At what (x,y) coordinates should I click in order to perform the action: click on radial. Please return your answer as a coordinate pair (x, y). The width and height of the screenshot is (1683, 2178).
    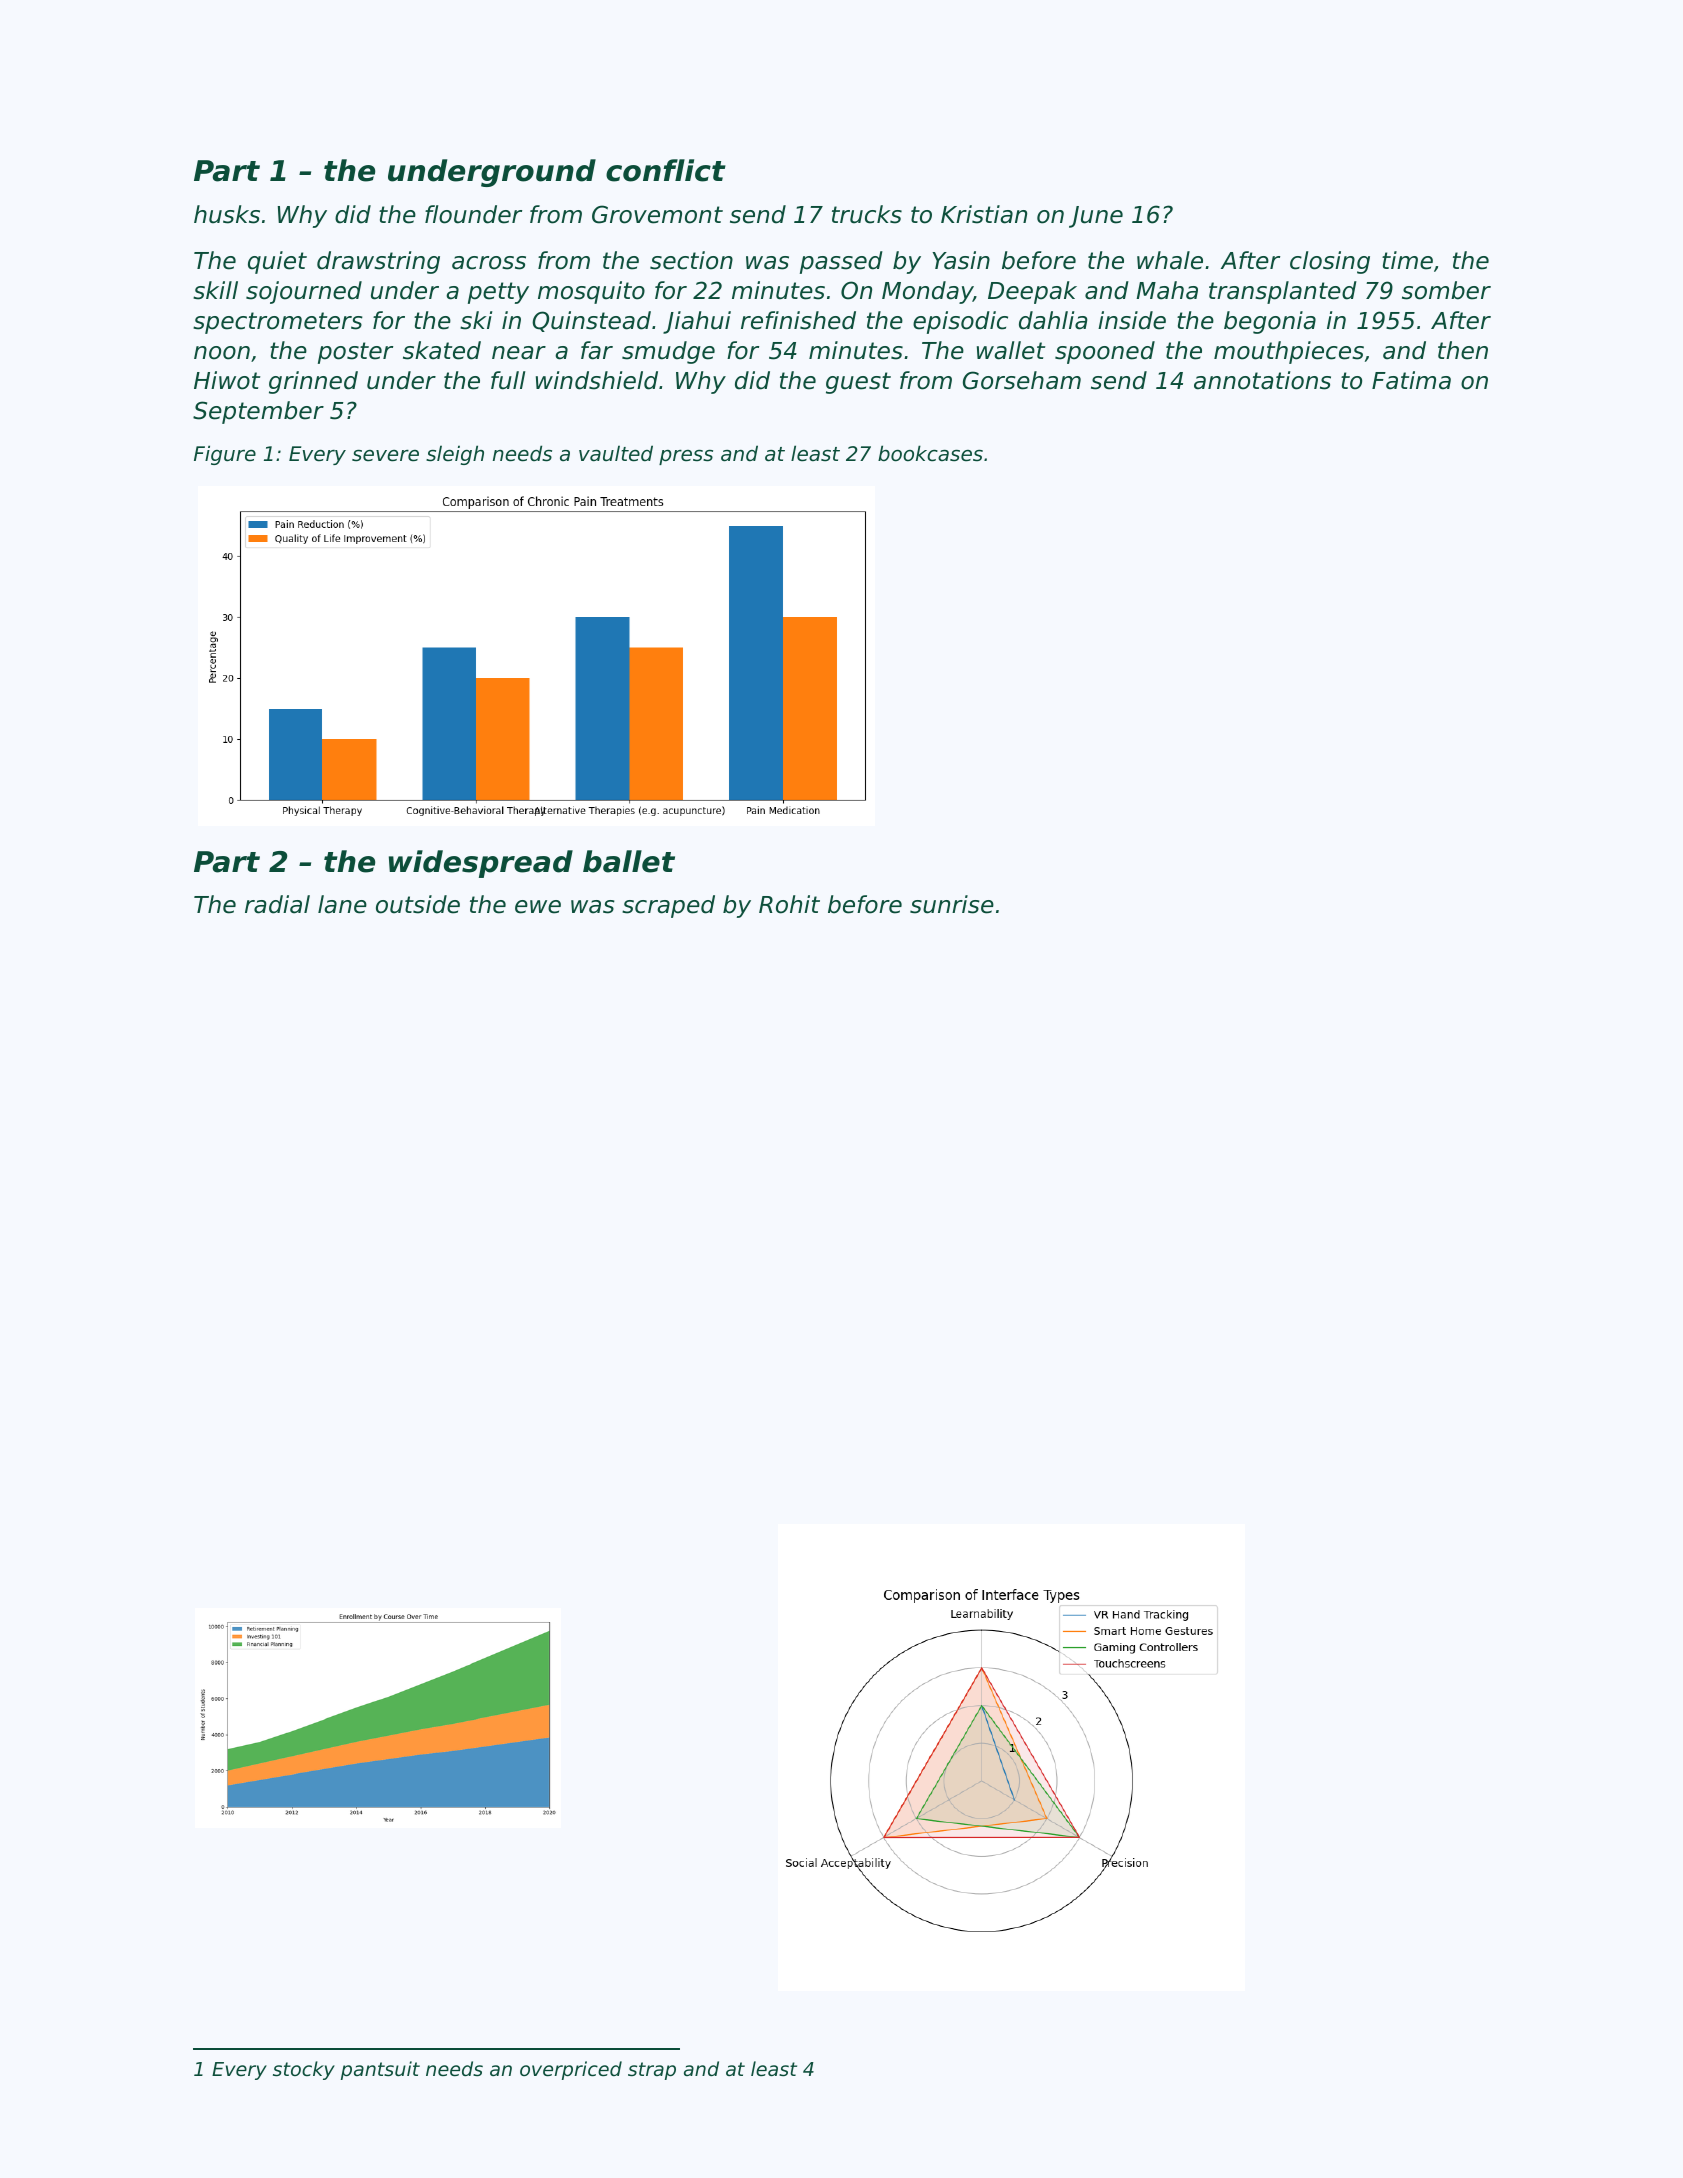
    Looking at the image, I should click on (277, 904).
